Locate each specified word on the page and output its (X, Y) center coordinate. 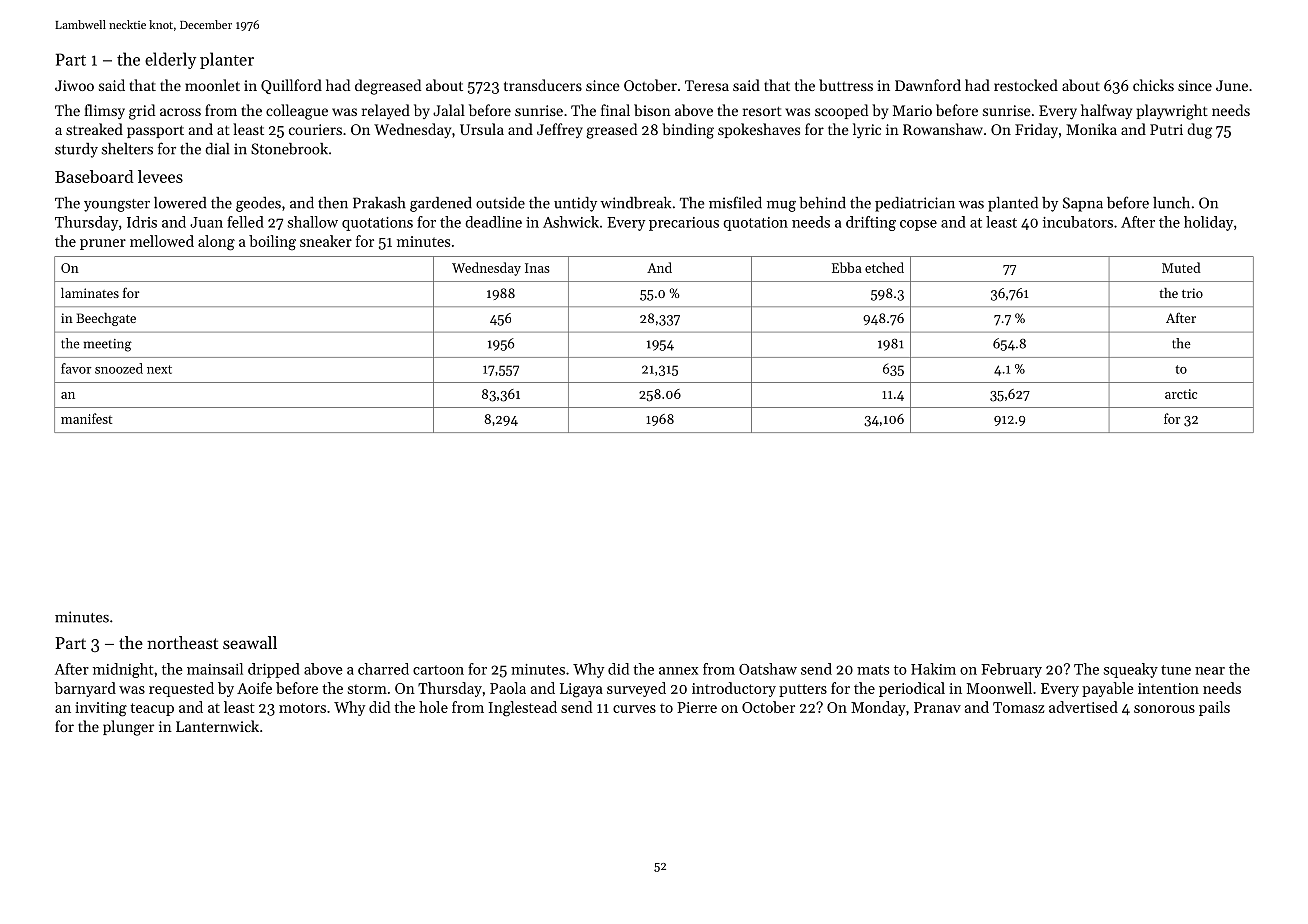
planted (1013, 204)
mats (873, 670)
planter (227, 60)
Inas (537, 268)
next (159, 369)
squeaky (1131, 670)
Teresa (707, 85)
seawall (250, 642)
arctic (1181, 394)
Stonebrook (289, 149)
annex (678, 671)
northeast (182, 642)
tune (1176, 670)
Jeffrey (560, 130)
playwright (1172, 112)
